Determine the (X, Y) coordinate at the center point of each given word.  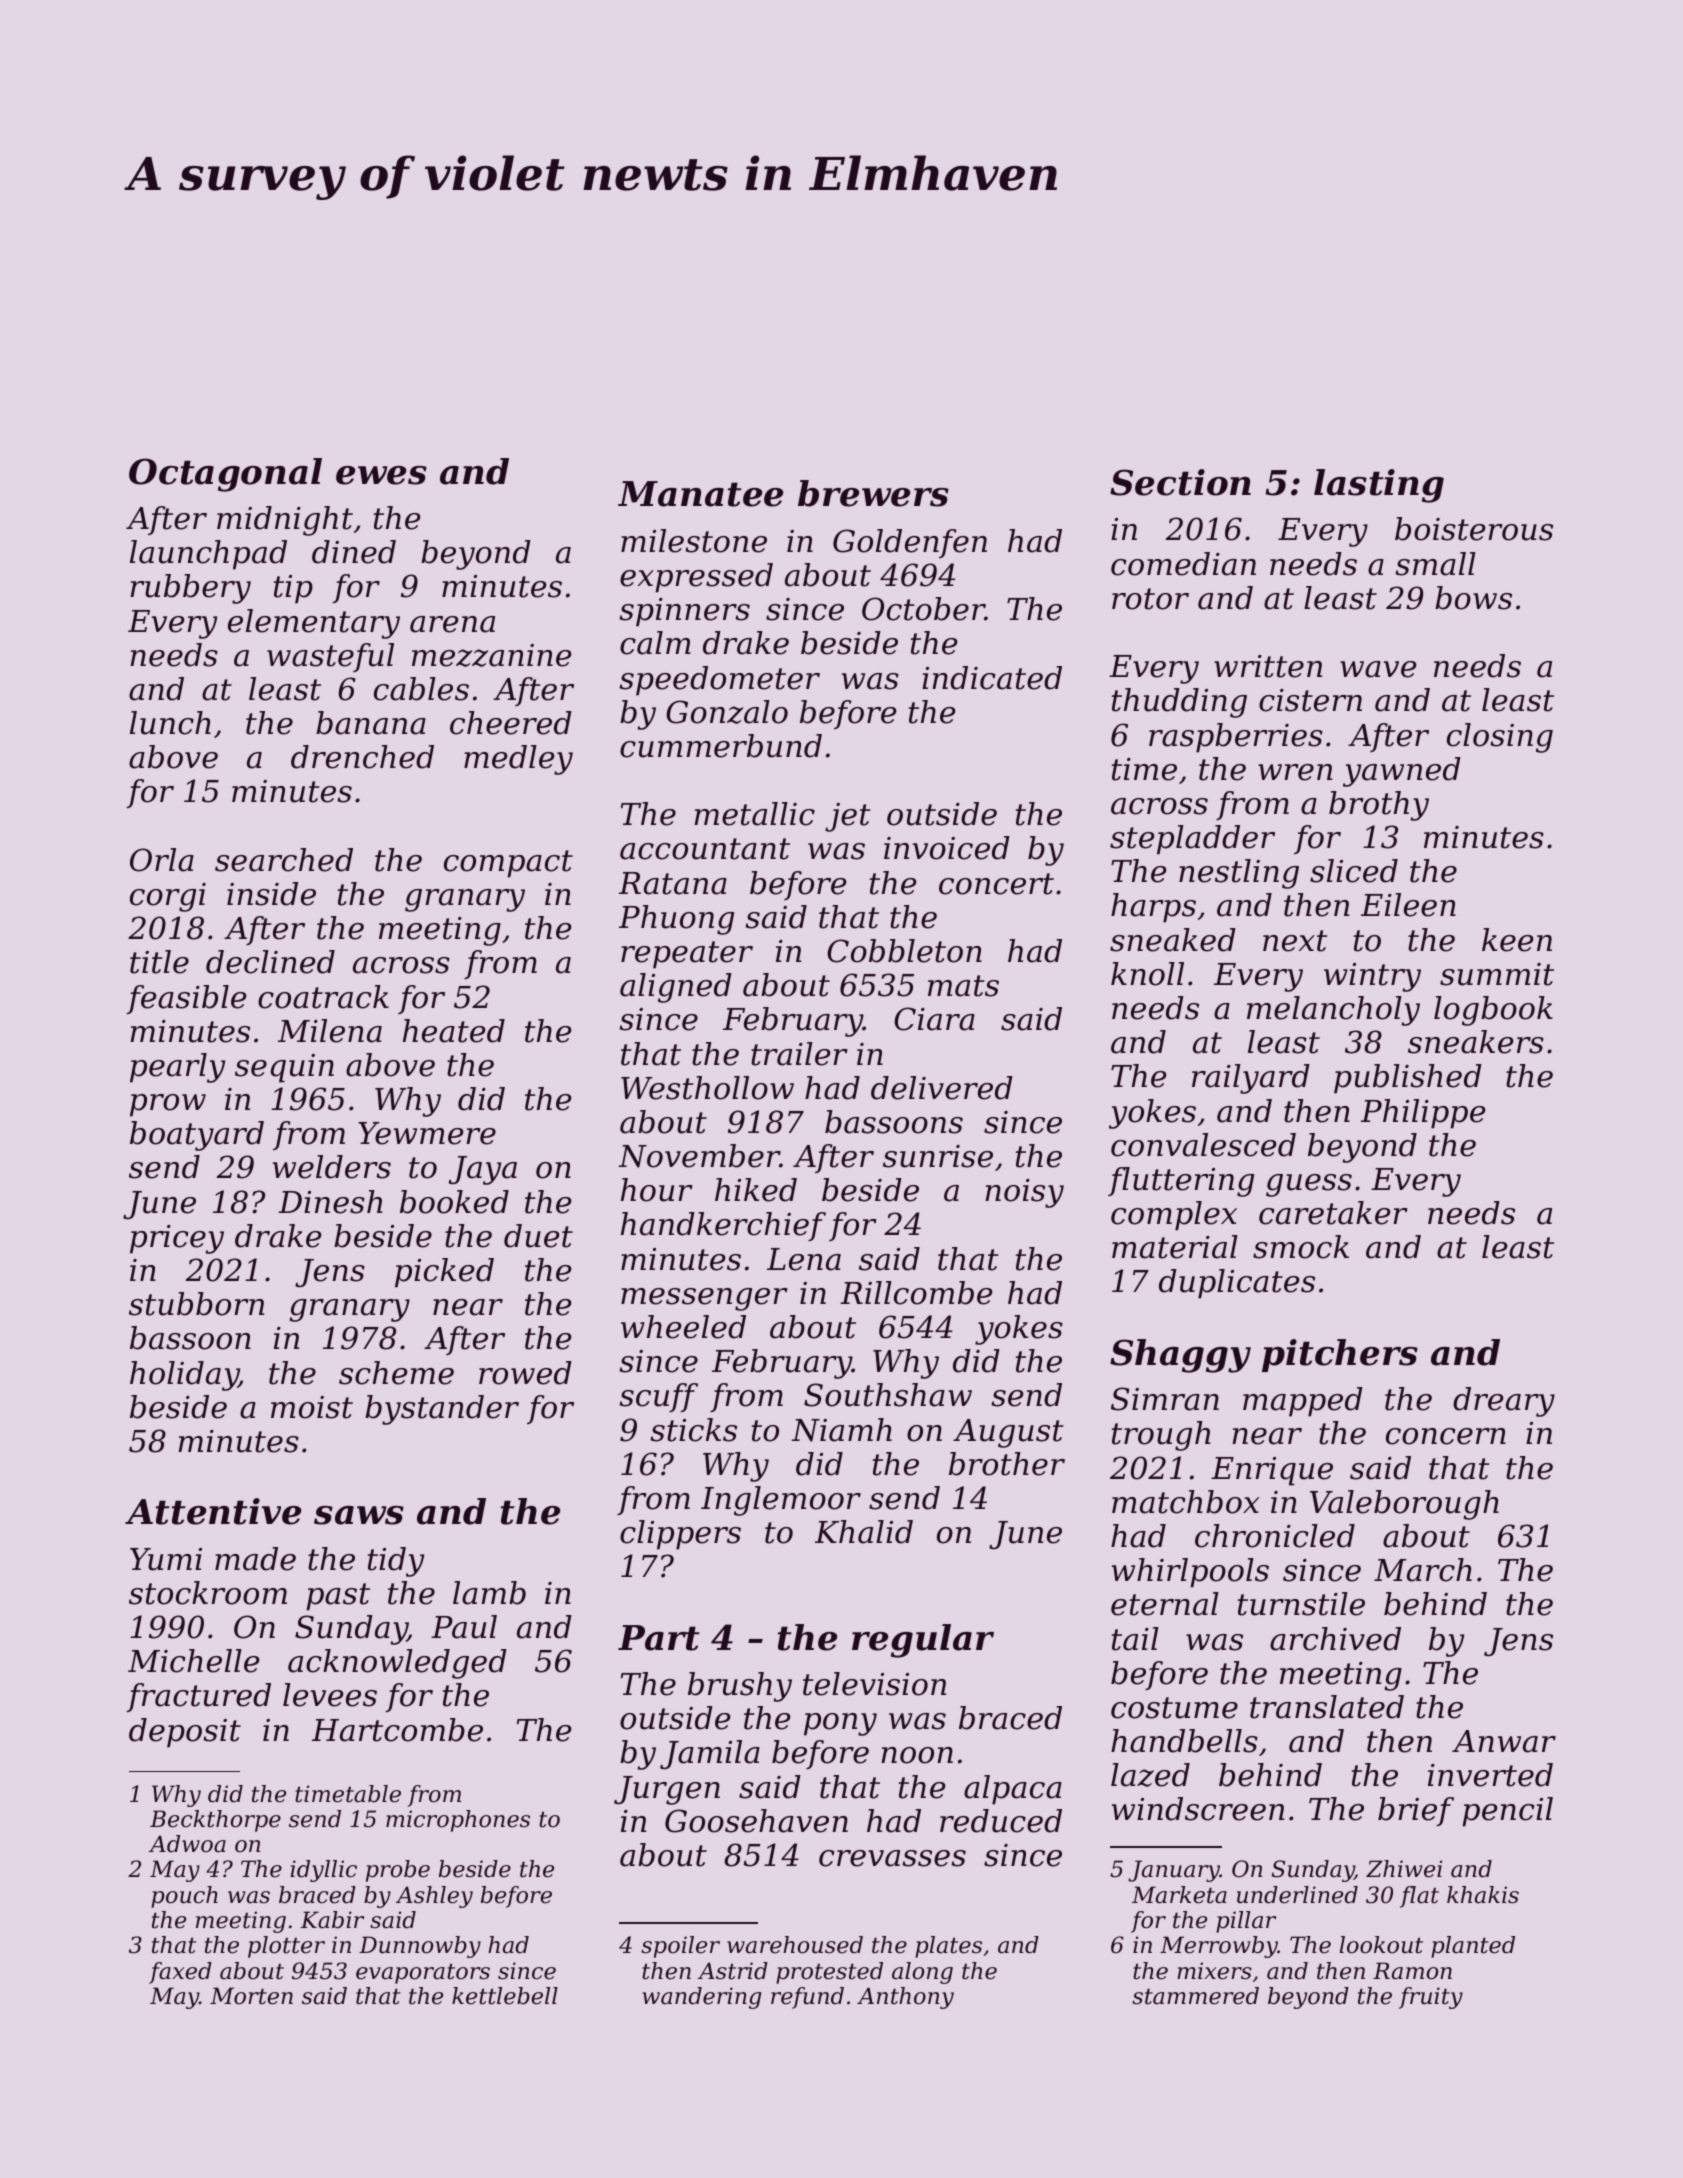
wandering (701, 1998)
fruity (1431, 1998)
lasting (1379, 486)
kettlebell (505, 1996)
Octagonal (225, 475)
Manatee (701, 494)
